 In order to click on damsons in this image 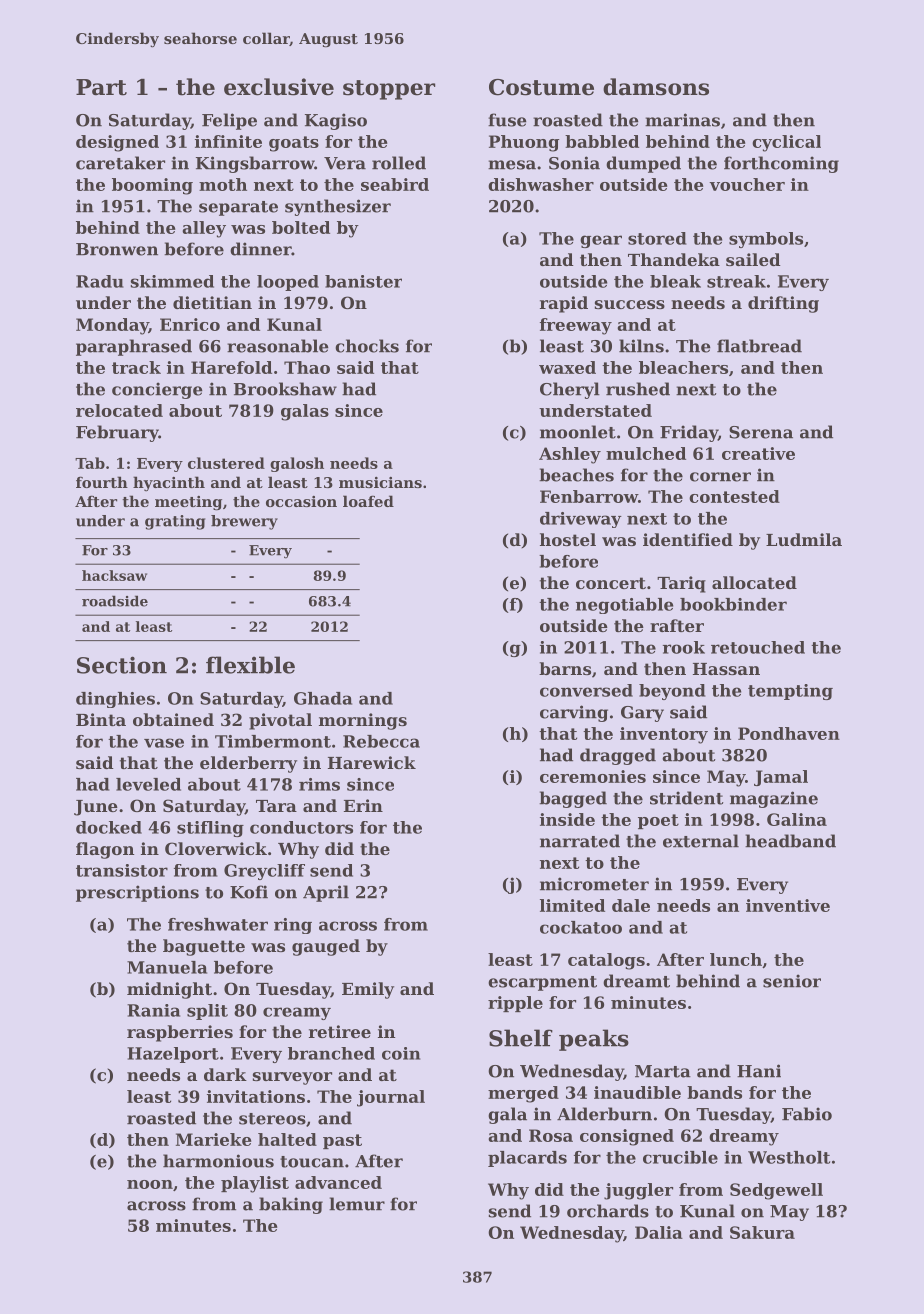, I will do `click(656, 87)`.
